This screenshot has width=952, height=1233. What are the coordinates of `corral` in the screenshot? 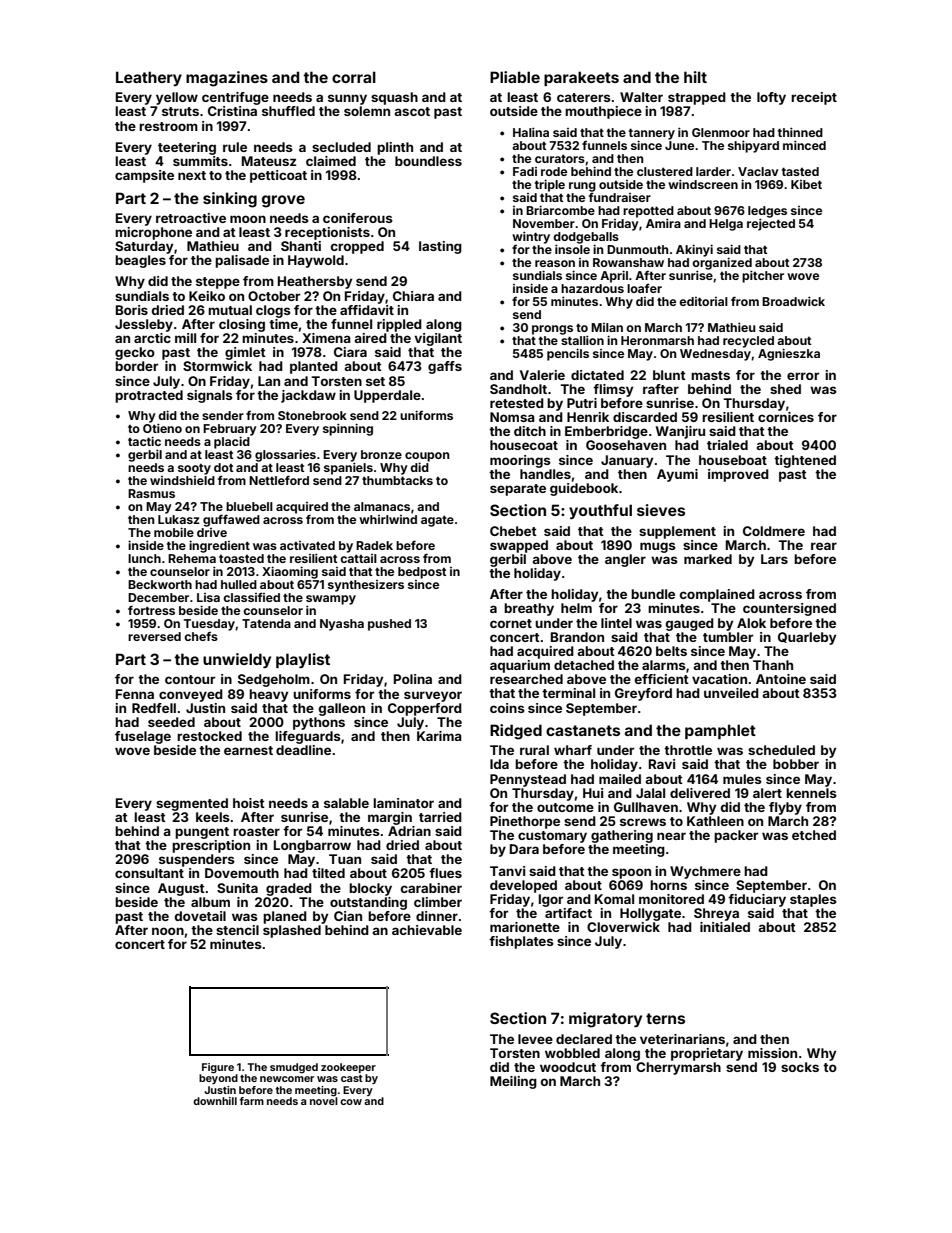 It's located at (354, 77).
